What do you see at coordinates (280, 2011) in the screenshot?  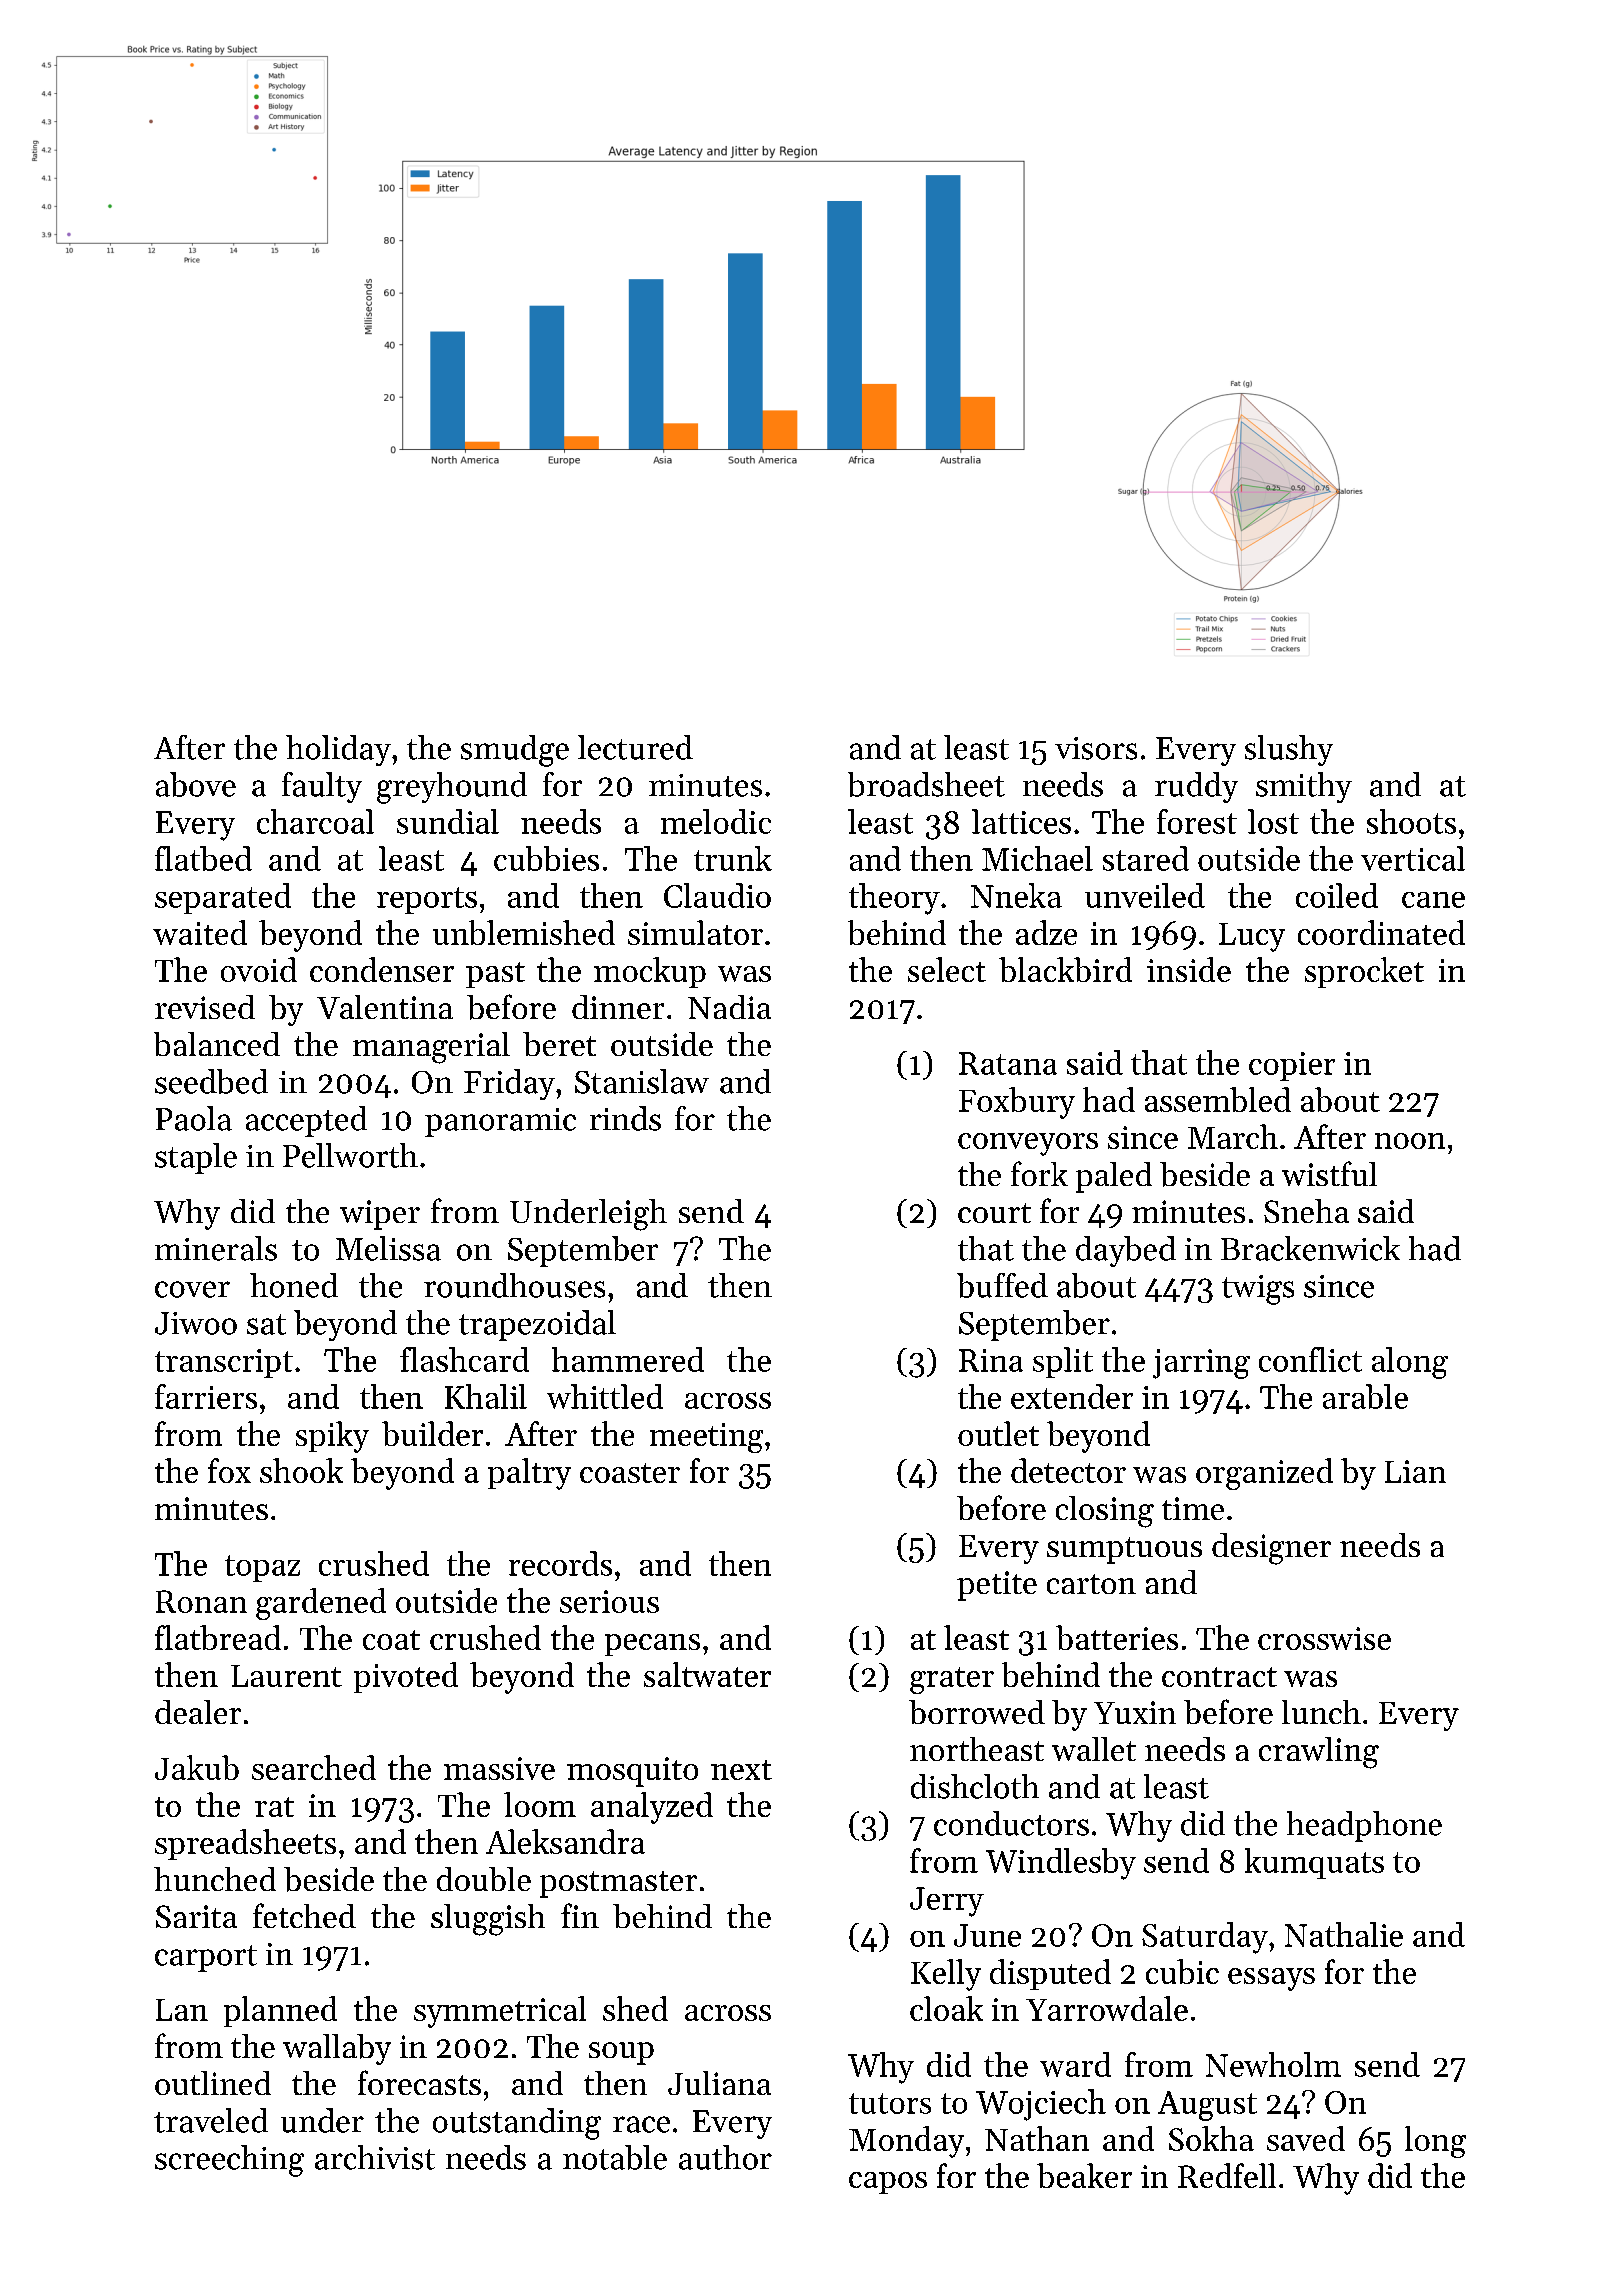 I see `planned` at bounding box center [280, 2011].
